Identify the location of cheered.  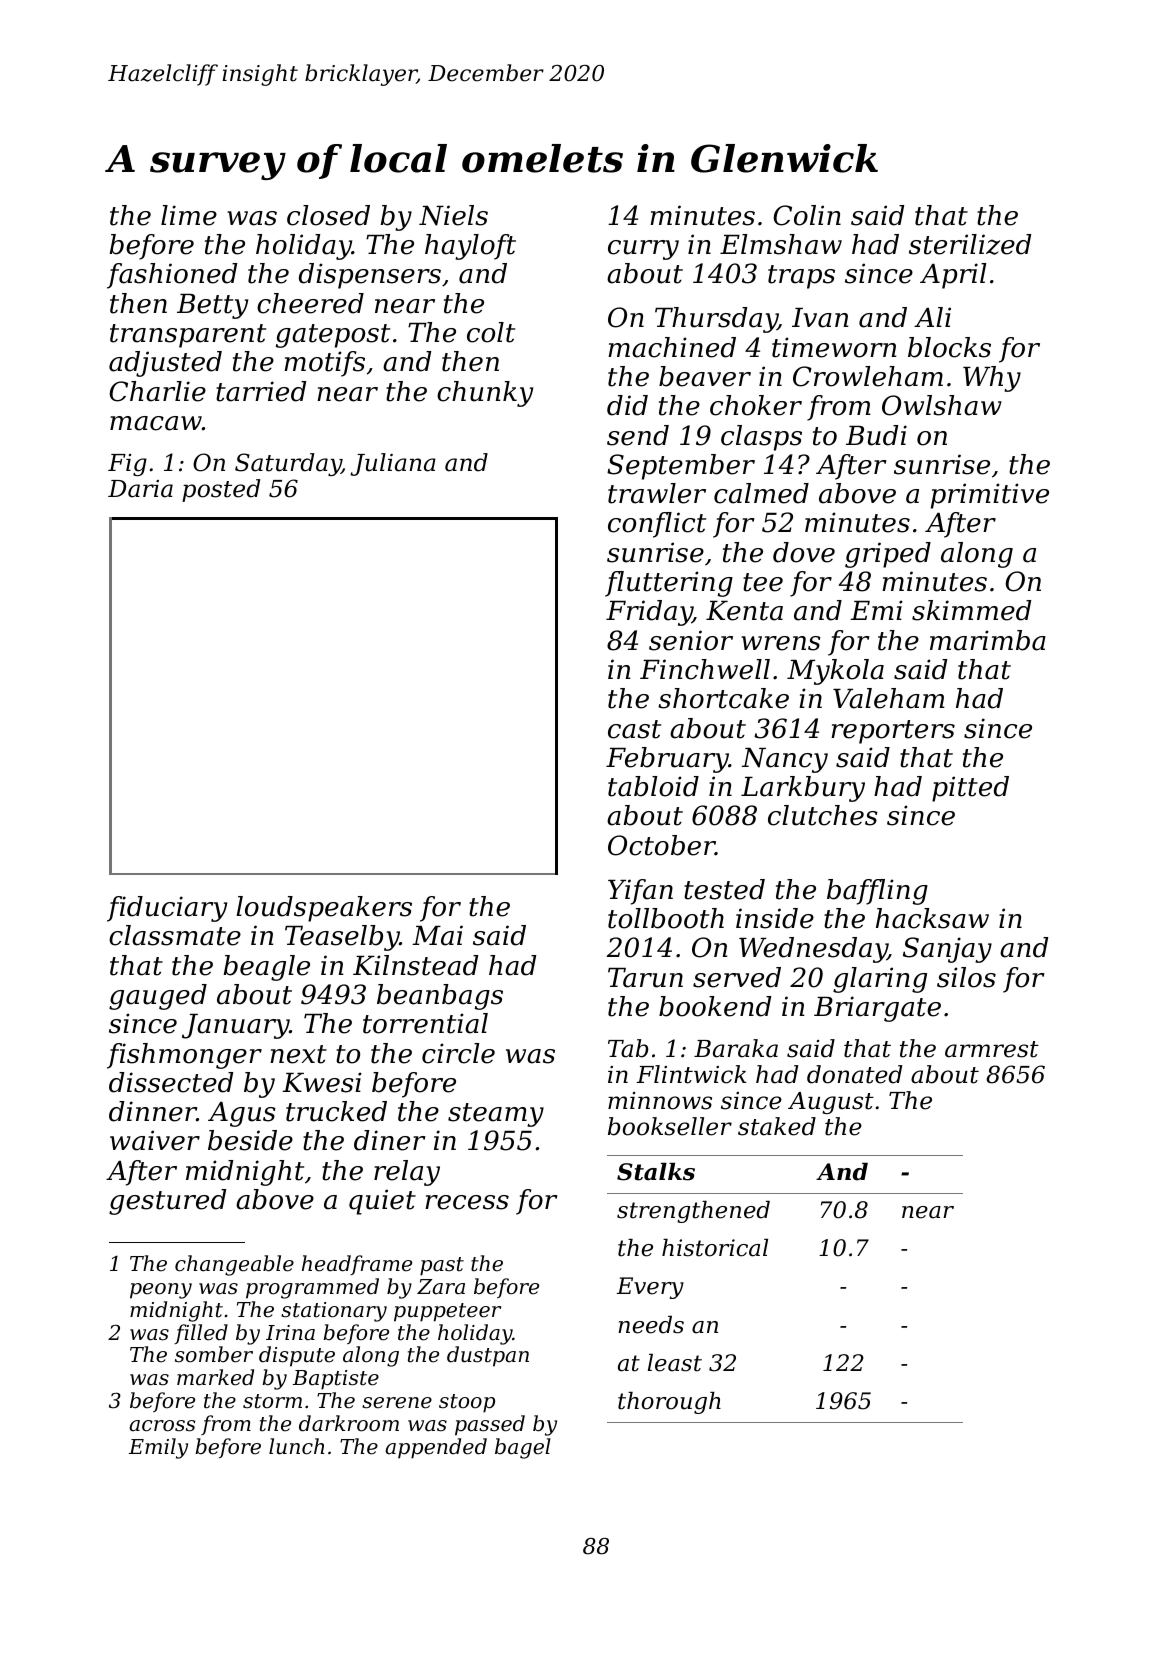
(310, 303).
